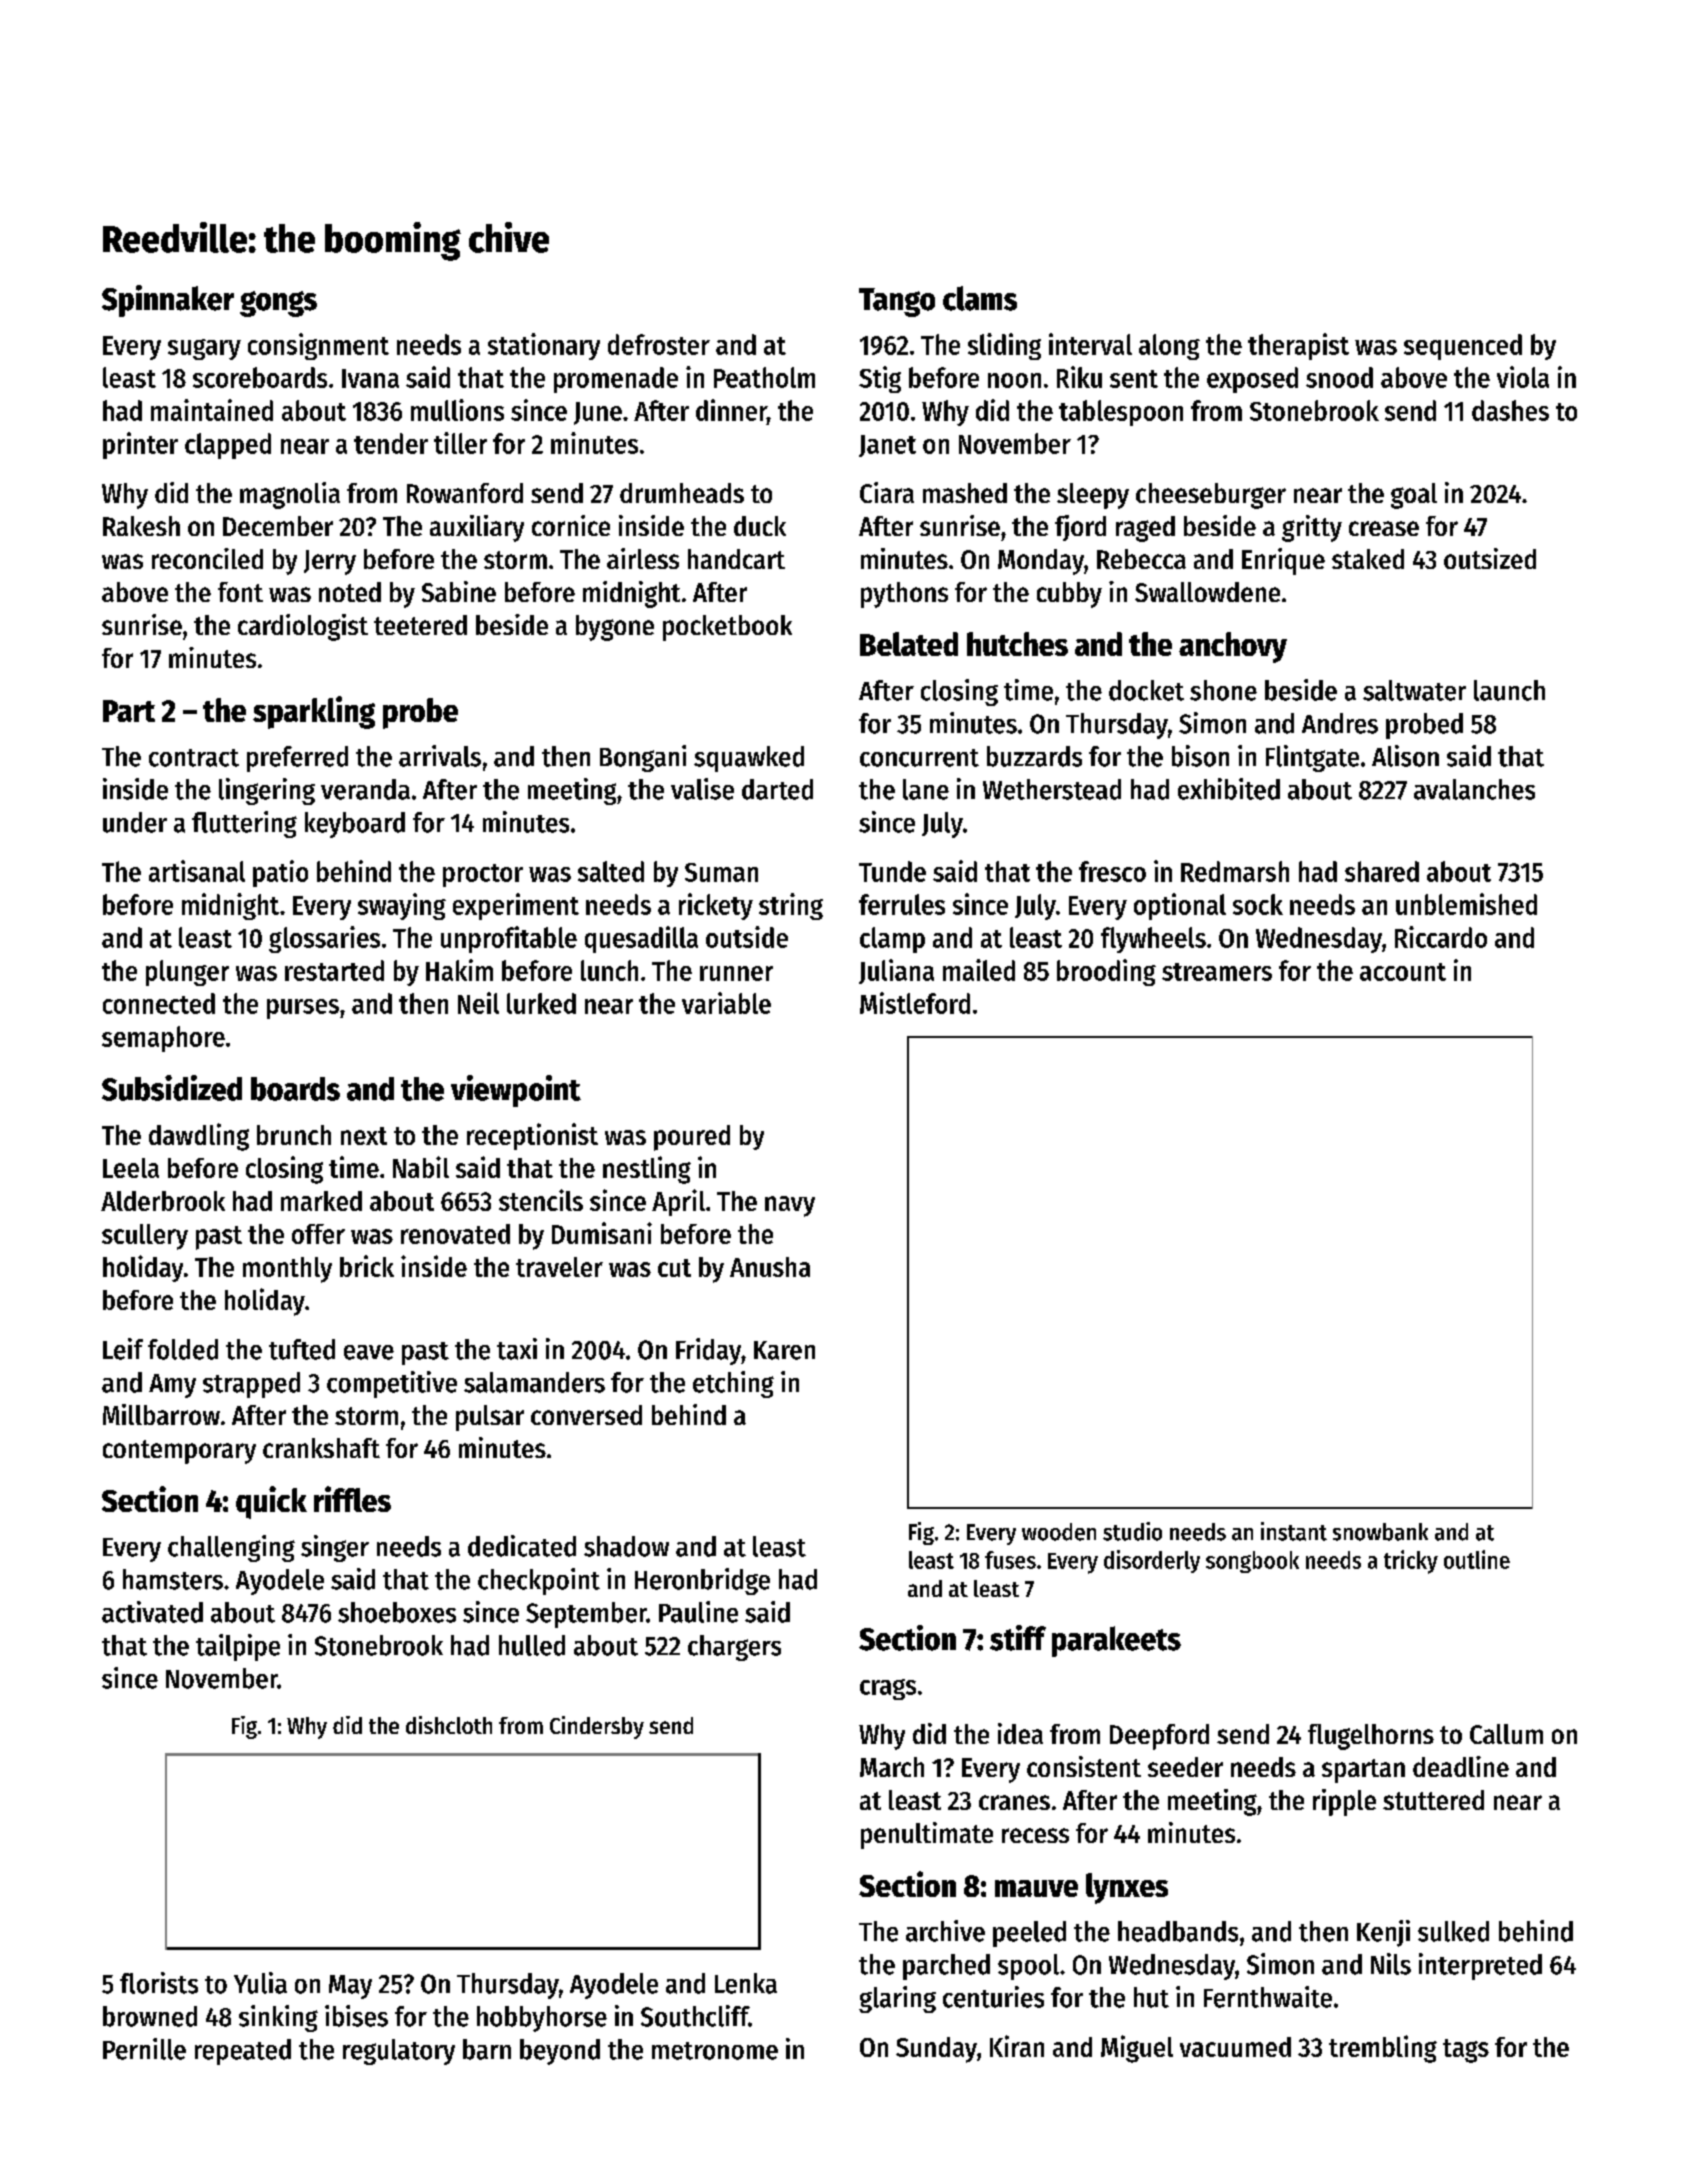 The image size is (1683, 2178). Describe the element at coordinates (1509, 690) in the image. I see `launch` at that location.
